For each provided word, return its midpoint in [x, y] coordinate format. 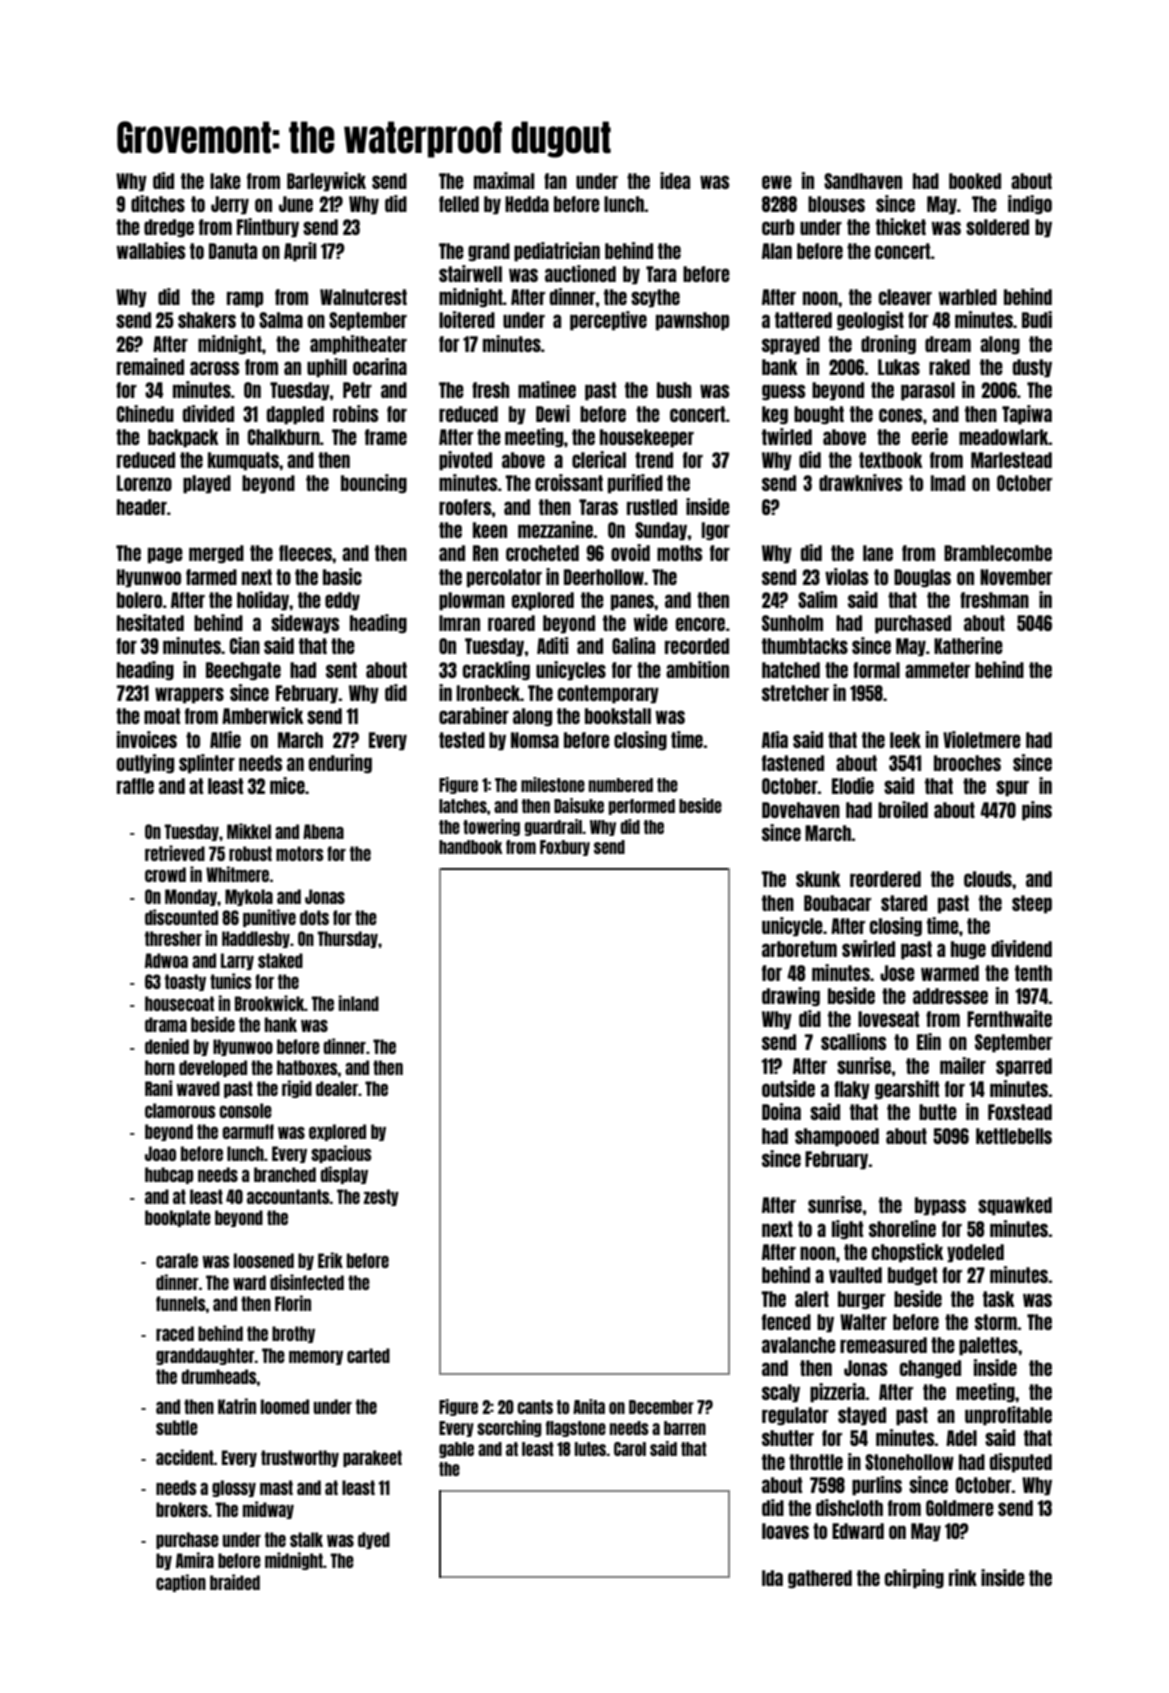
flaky [852, 1090]
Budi [1037, 319]
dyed [374, 1540]
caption [181, 1583]
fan [555, 181]
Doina [781, 1111]
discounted [181, 917]
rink [963, 1577]
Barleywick [326, 182]
